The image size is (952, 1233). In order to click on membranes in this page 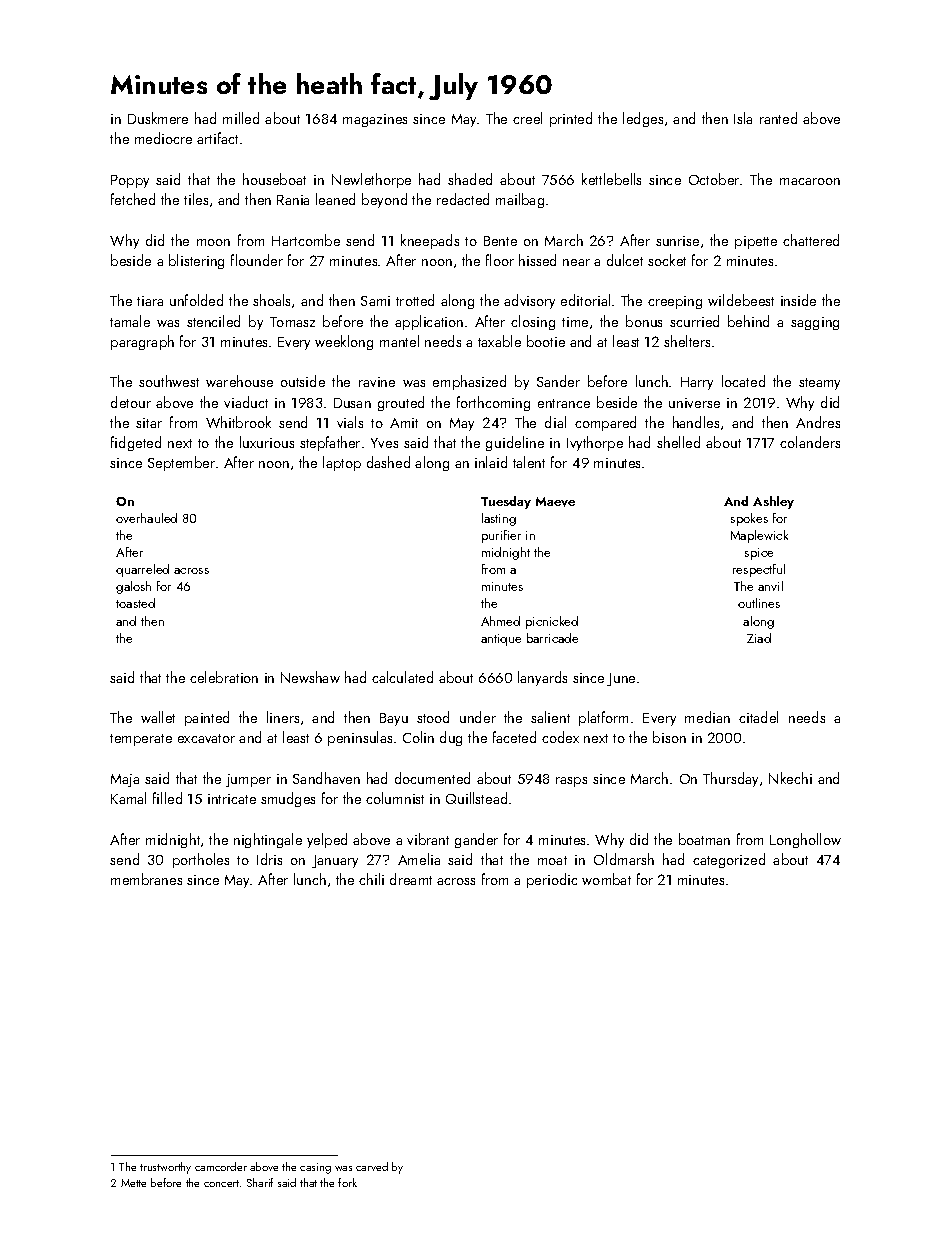, I will do `click(146, 879)`.
